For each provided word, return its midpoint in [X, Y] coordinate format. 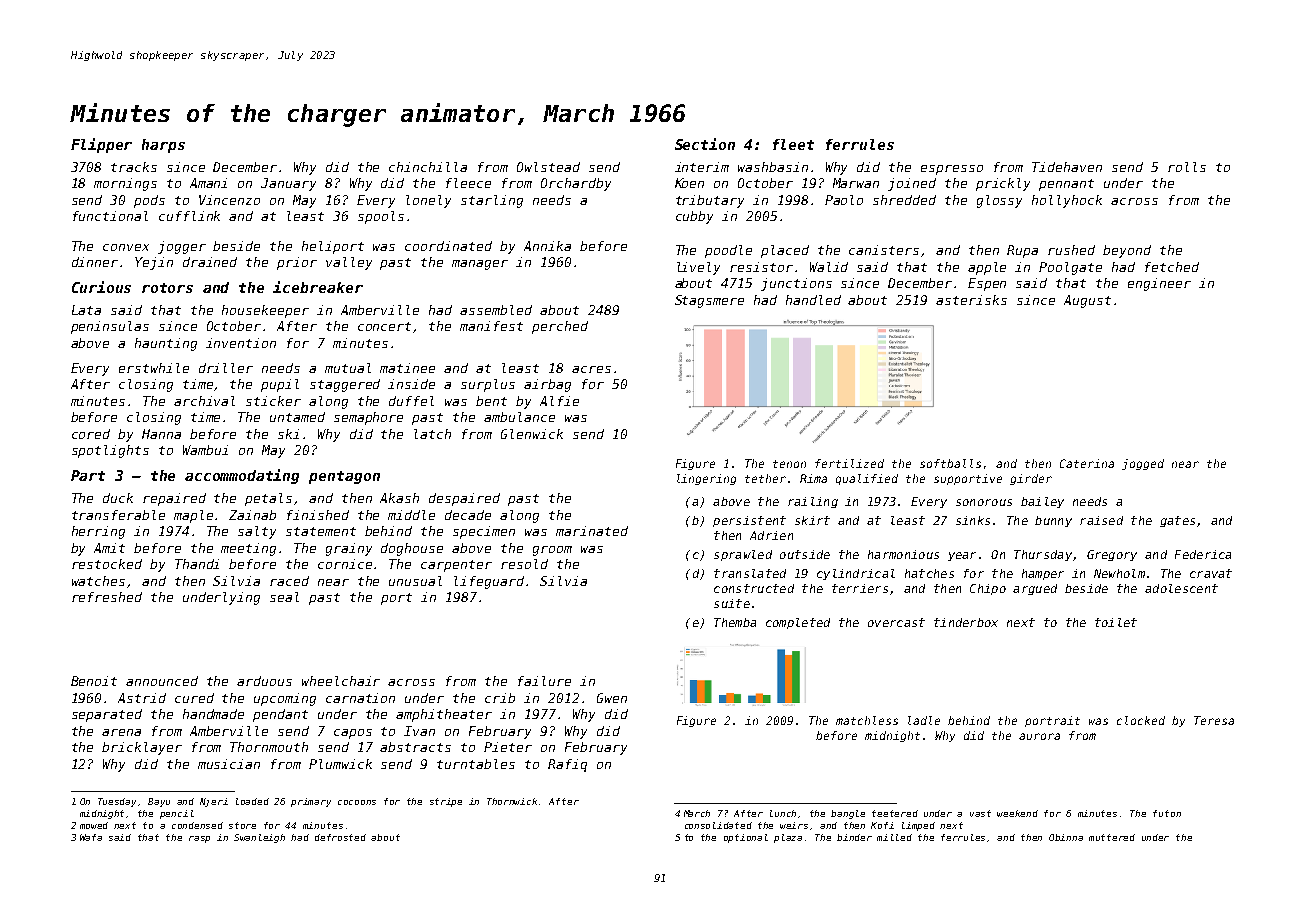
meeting [248, 549]
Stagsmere [709, 301]
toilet [1116, 622]
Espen [987, 284]
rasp [199, 839]
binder [854, 837]
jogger [182, 247]
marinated [592, 531]
